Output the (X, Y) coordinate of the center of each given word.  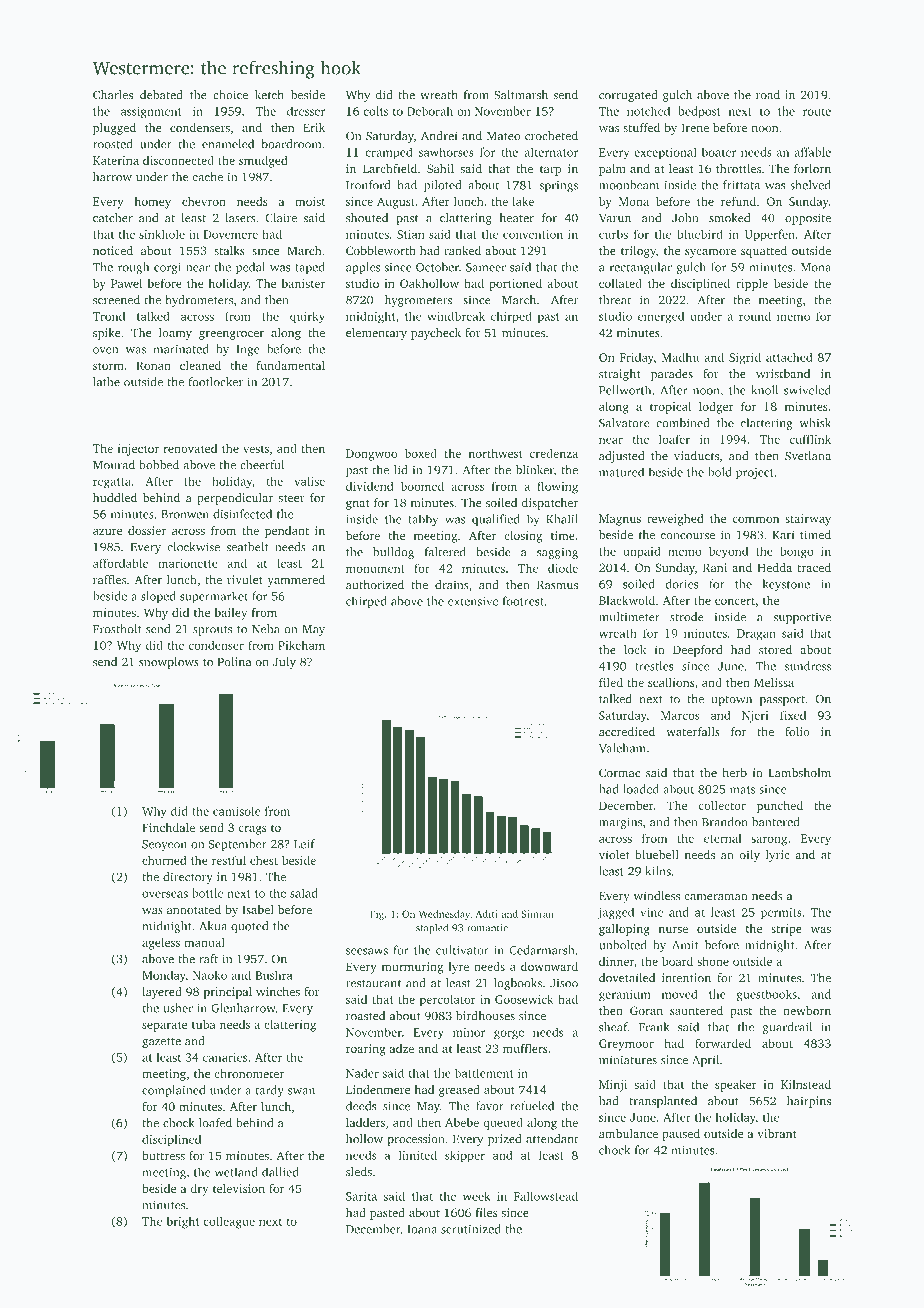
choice (230, 95)
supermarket (214, 597)
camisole (236, 811)
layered (162, 993)
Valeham (622, 748)
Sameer (486, 267)
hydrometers (199, 301)
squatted (764, 252)
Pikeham (301, 645)
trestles (654, 666)
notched (648, 111)
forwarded (723, 1043)
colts (375, 111)
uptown (731, 701)
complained (173, 1091)
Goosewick (524, 999)
